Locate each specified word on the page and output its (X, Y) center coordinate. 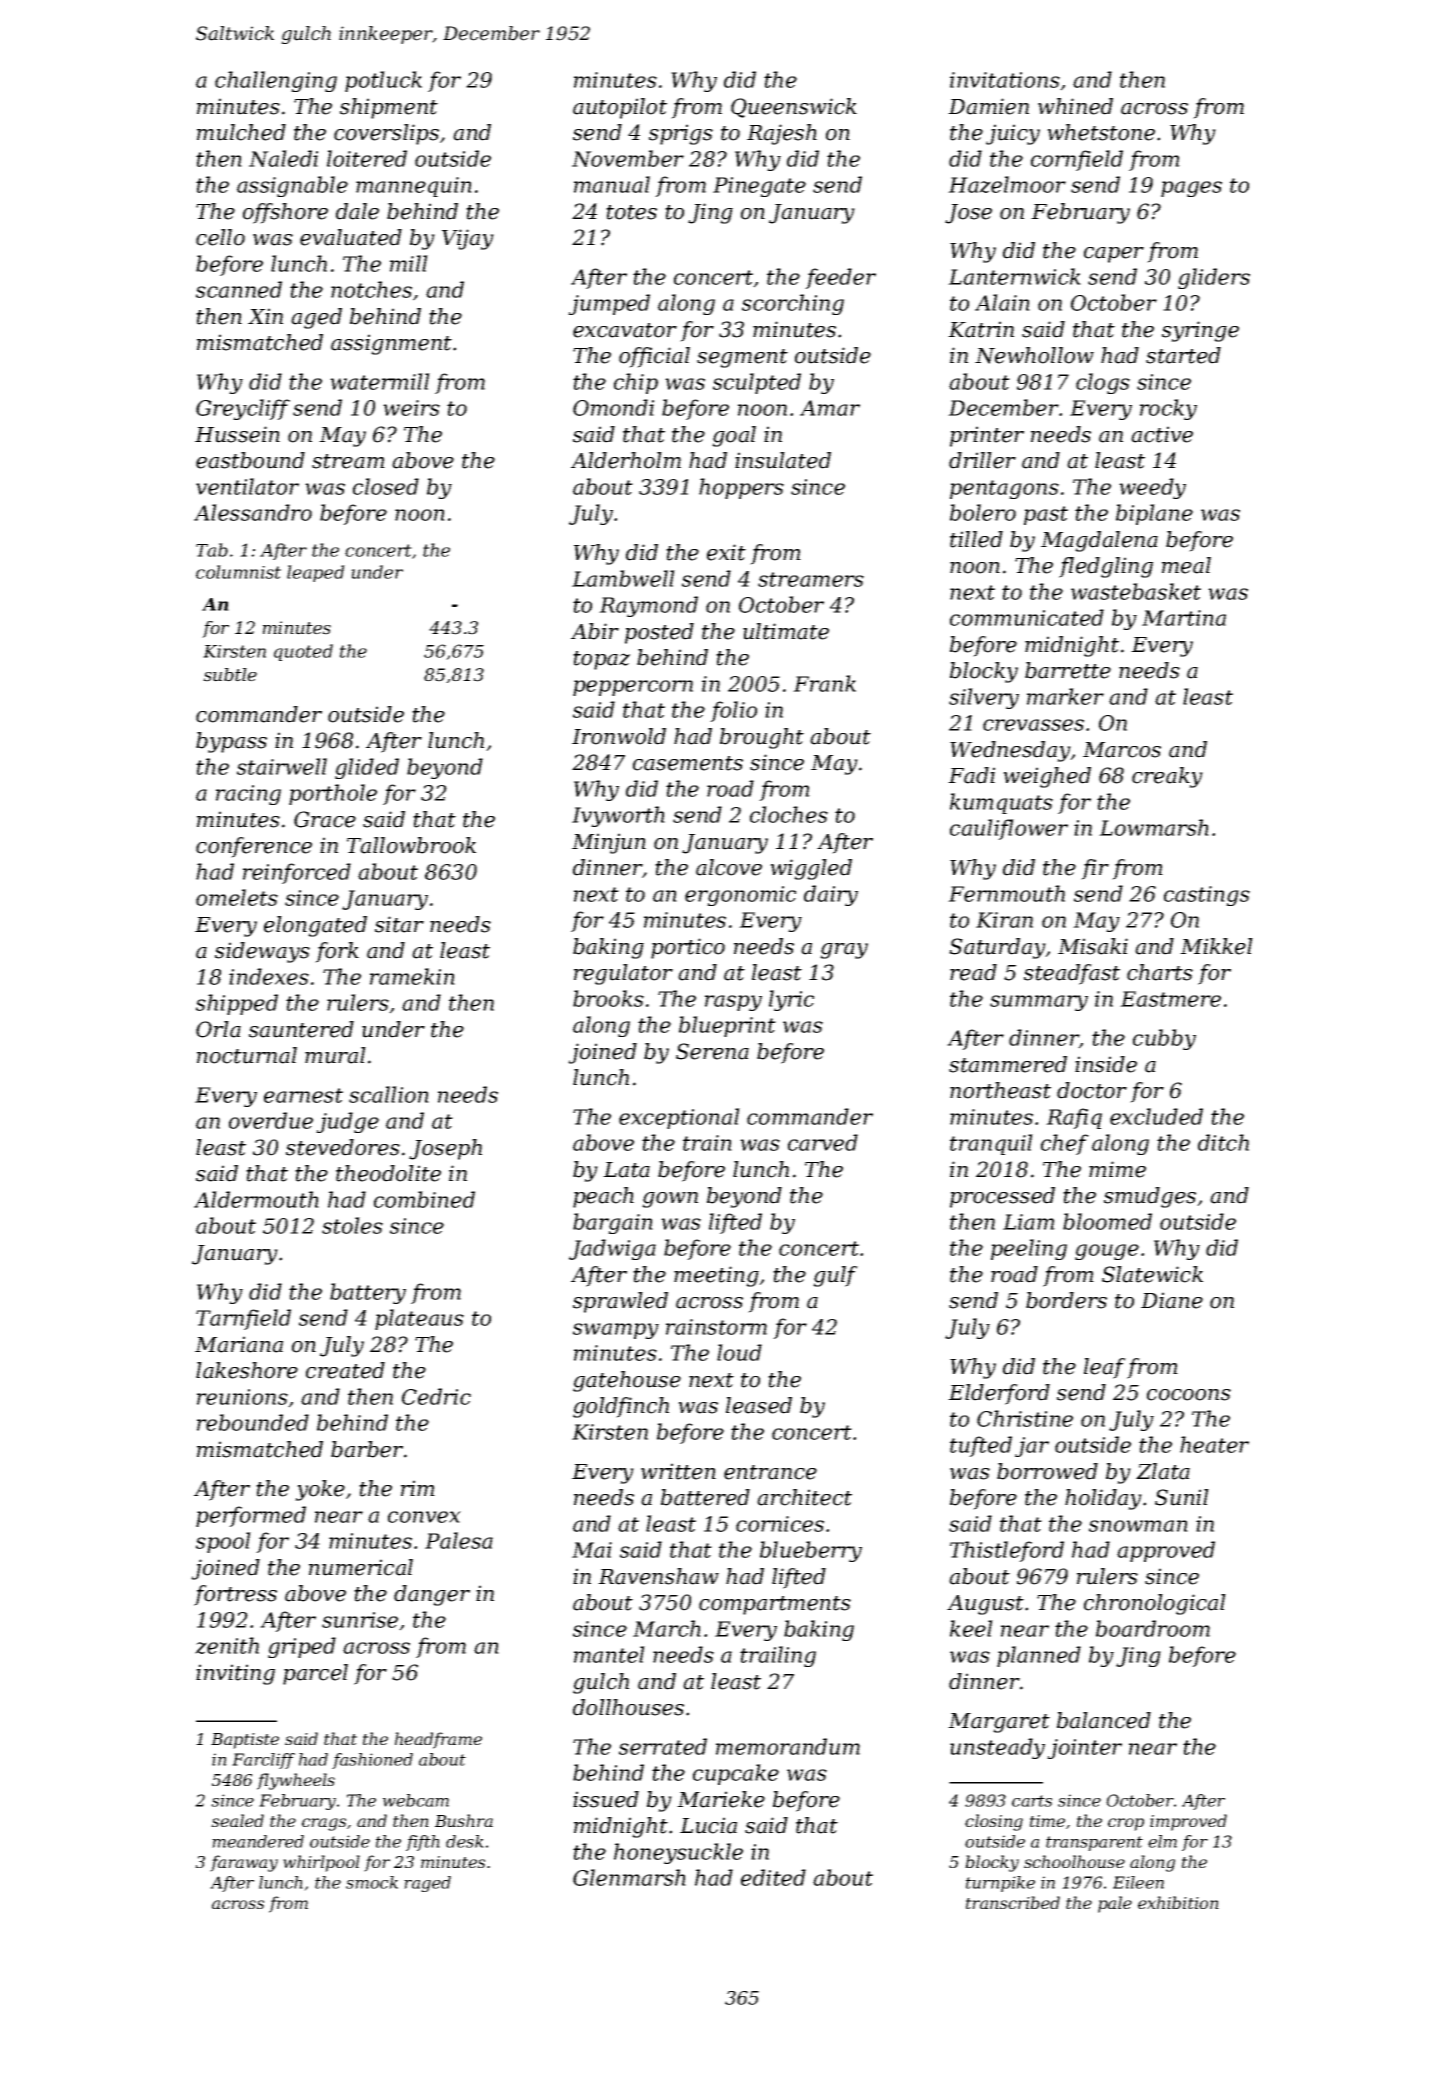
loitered (367, 158)
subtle (230, 675)
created (345, 1370)
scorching (793, 304)
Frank (824, 683)
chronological (1155, 1604)
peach (603, 1197)
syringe (1200, 331)
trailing (778, 1656)
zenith (227, 1645)
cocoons (1189, 1395)
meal (1186, 565)
